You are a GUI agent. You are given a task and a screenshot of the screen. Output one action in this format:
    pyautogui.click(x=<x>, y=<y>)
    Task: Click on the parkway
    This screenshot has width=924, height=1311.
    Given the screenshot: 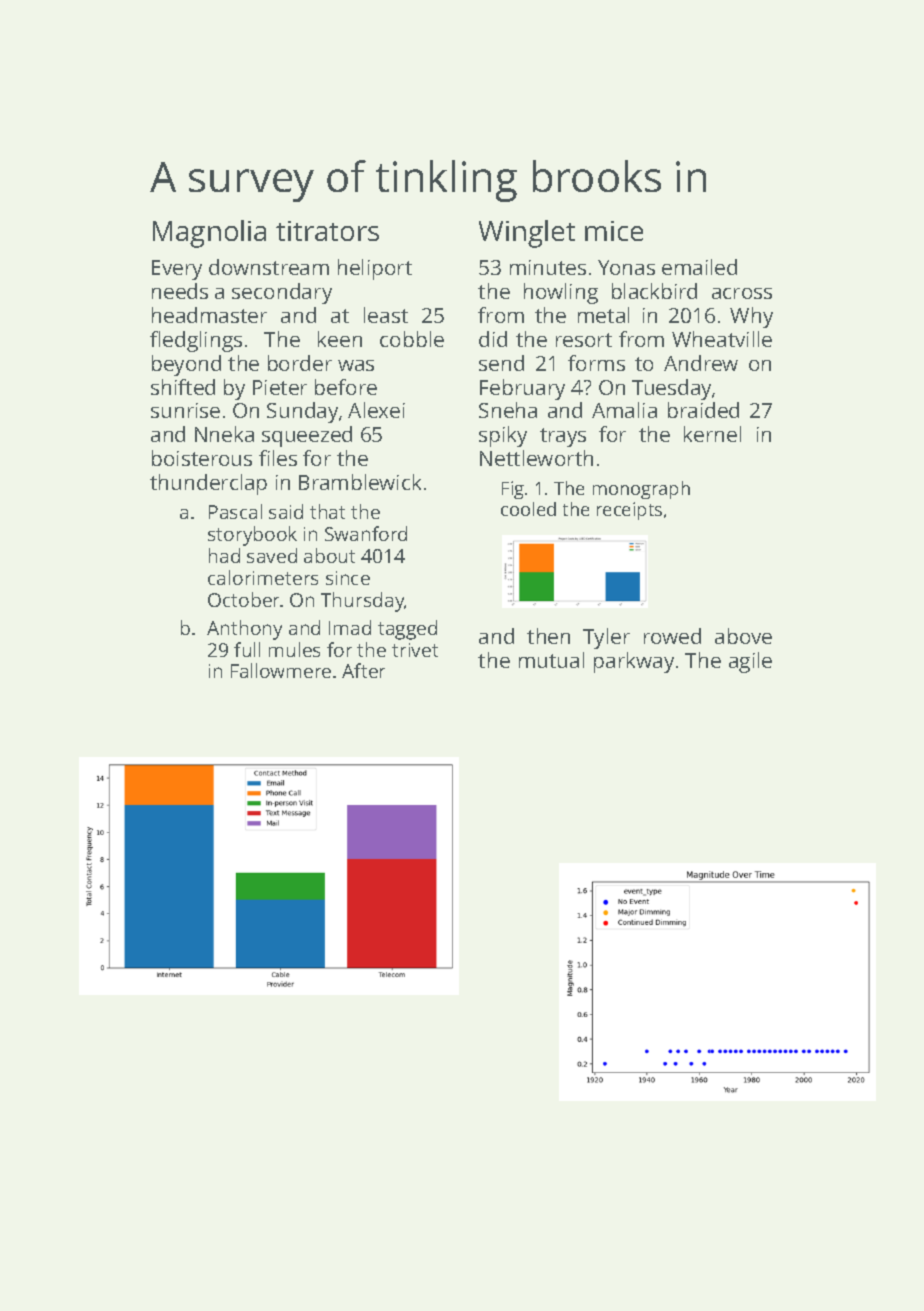 What is the action you would take?
    pyautogui.click(x=634, y=662)
